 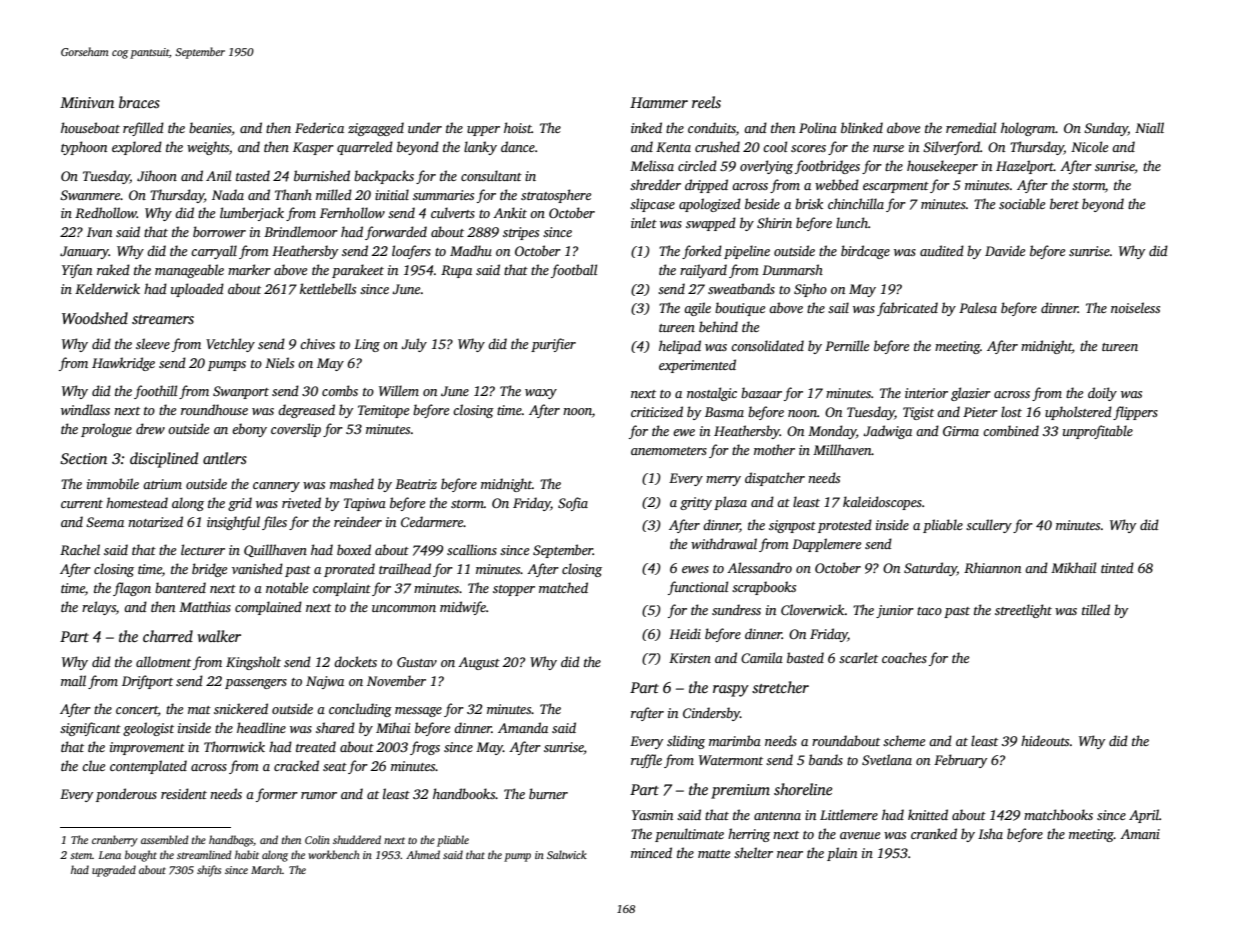 I want to click on Najwa, so click(x=325, y=682).
